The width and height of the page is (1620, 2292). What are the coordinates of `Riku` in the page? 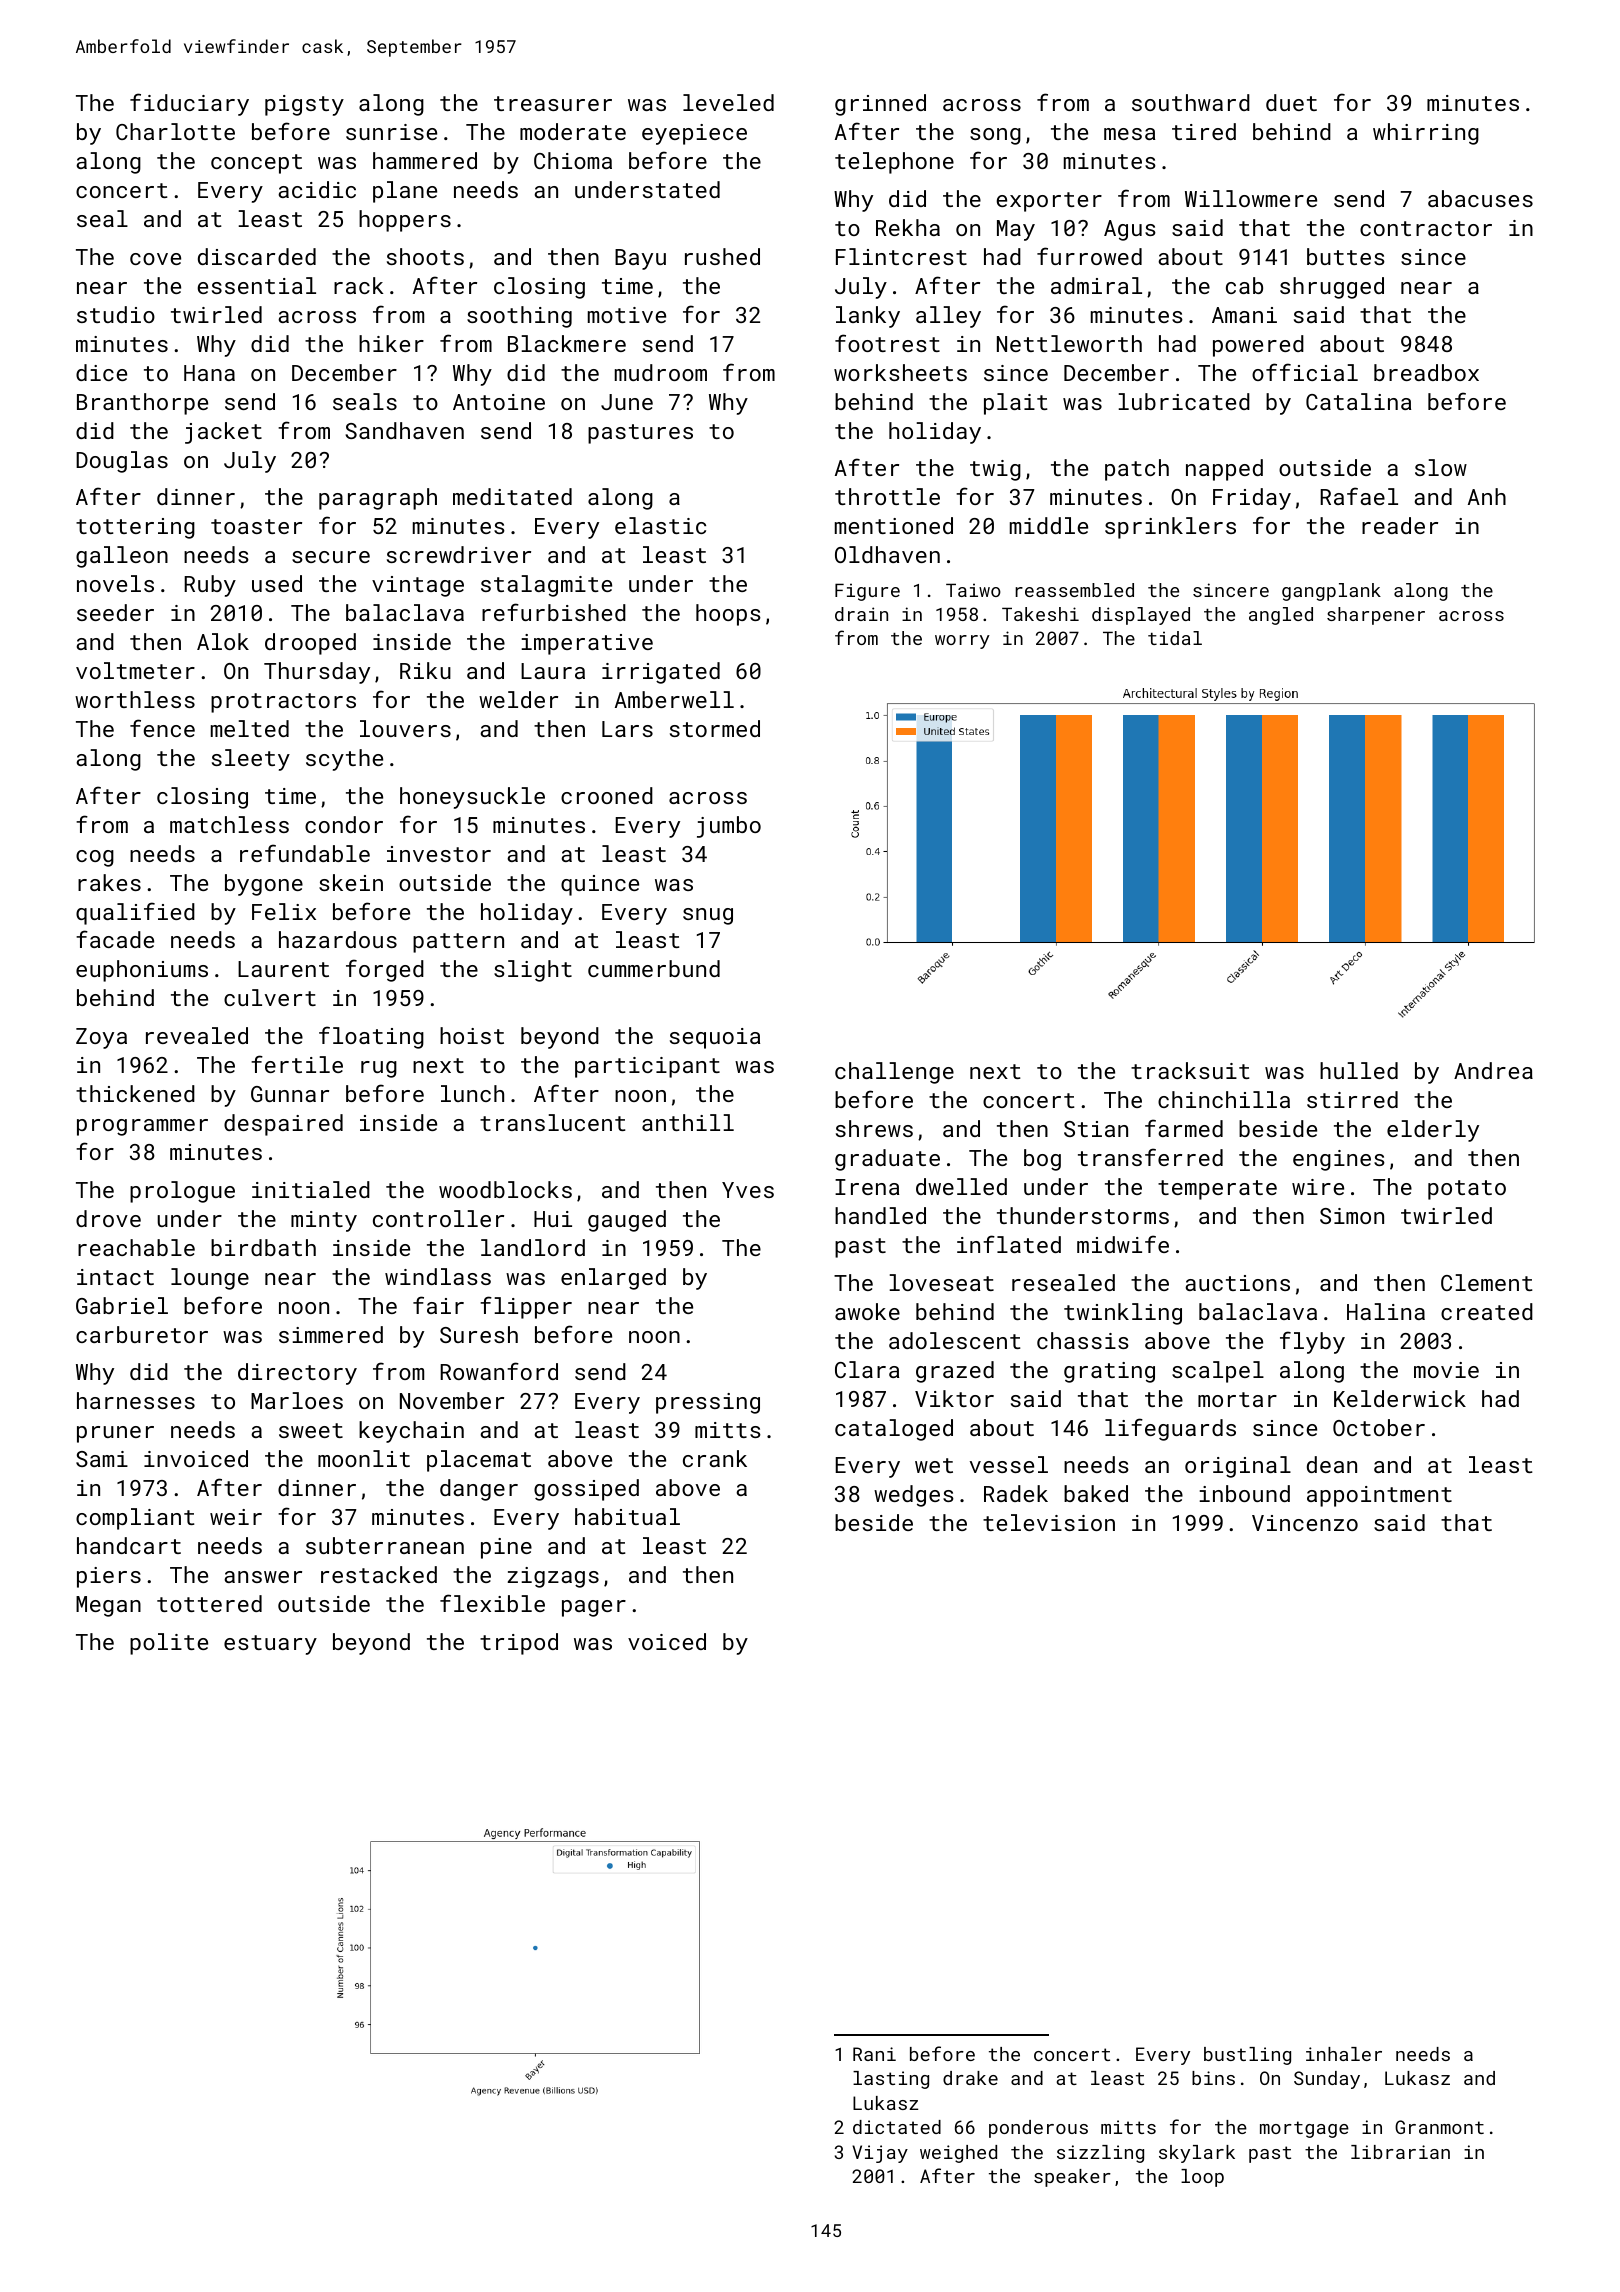 It's located at (425, 670).
